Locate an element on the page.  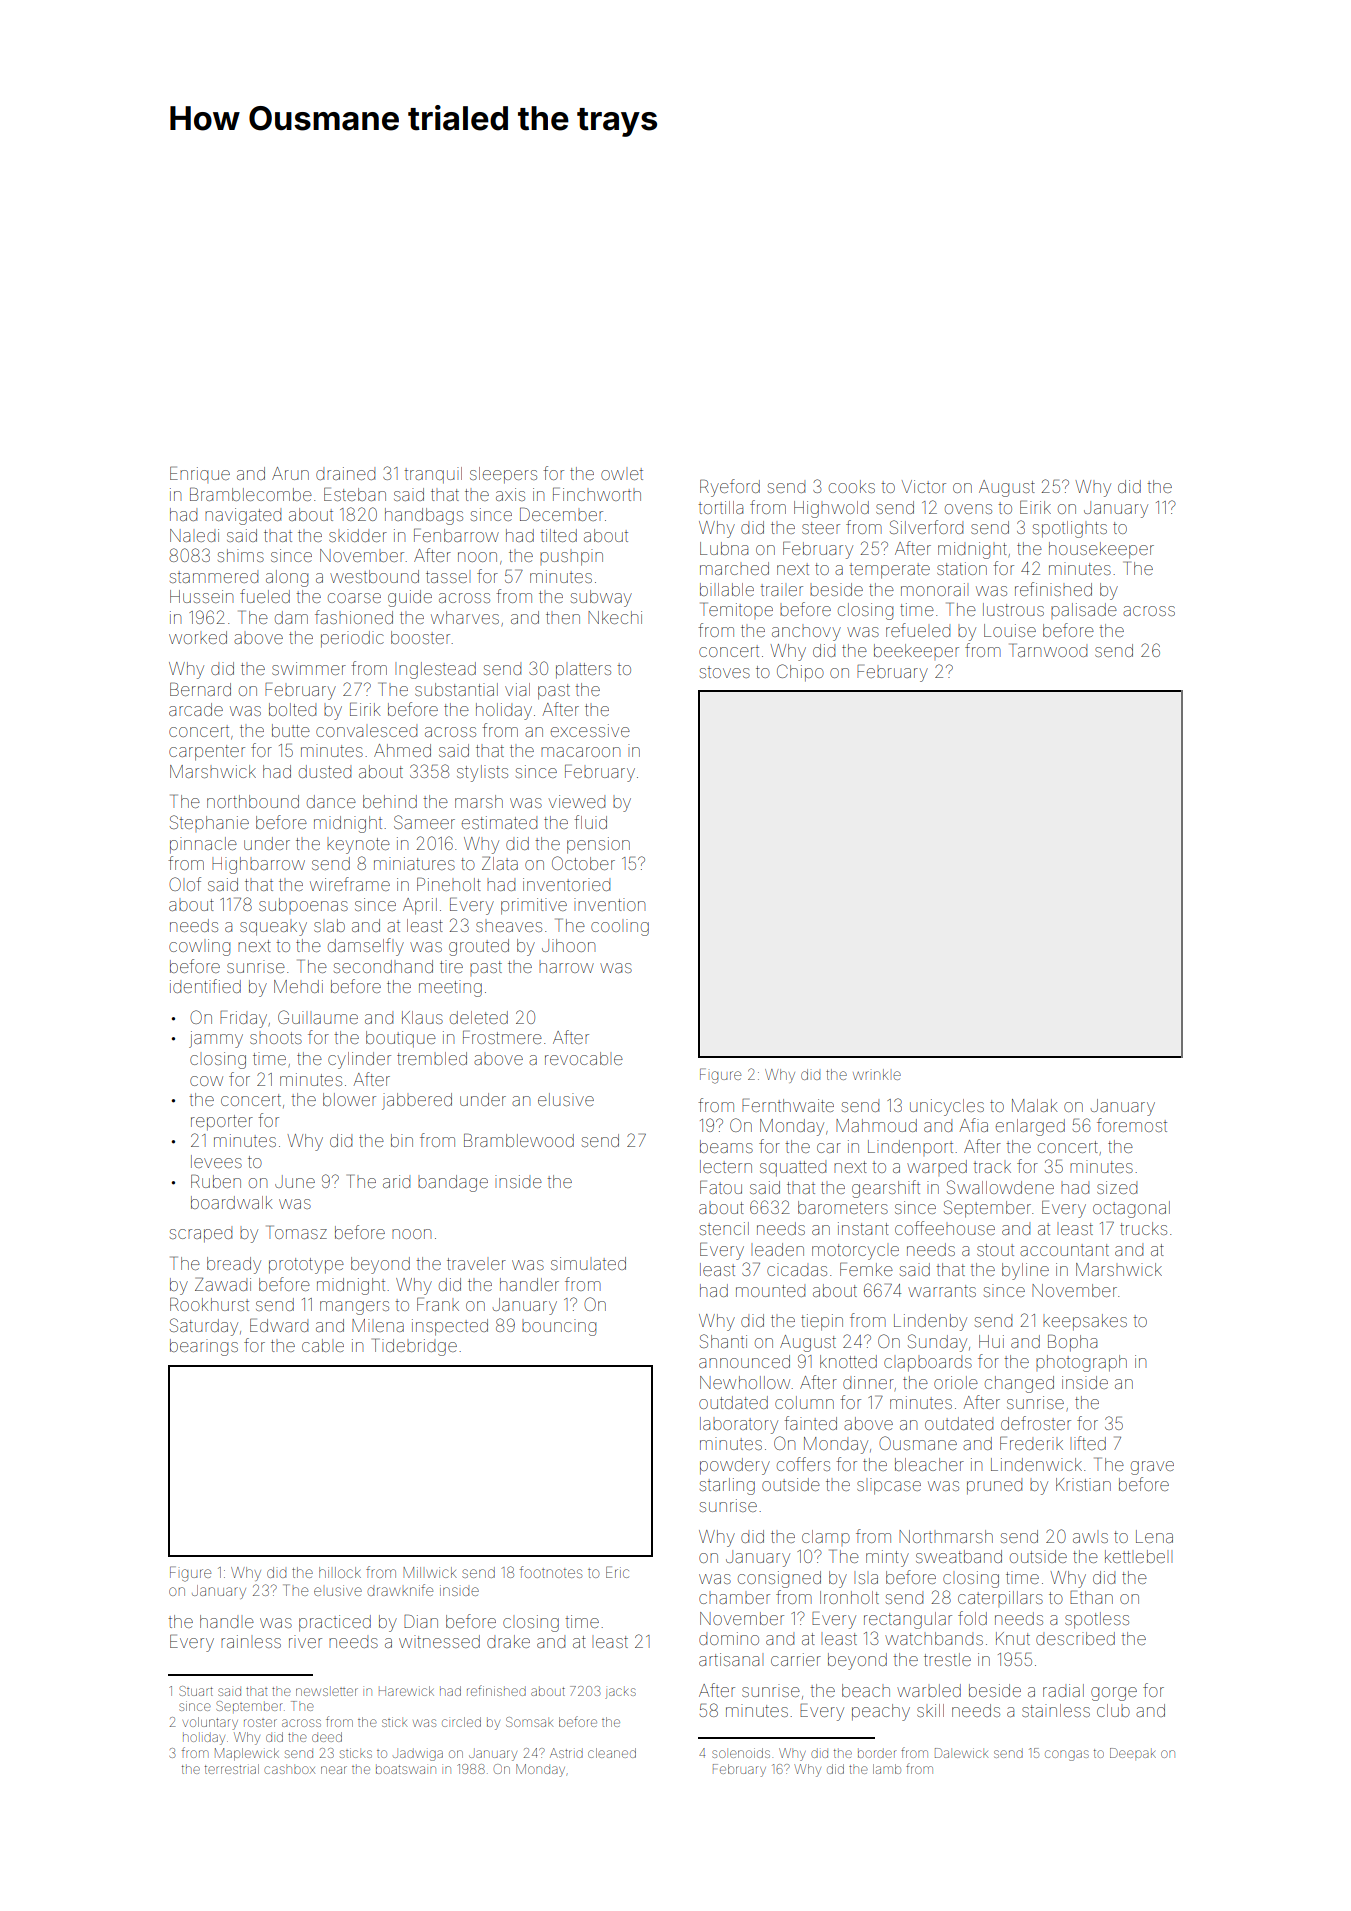
Victor is located at coordinates (924, 486).
